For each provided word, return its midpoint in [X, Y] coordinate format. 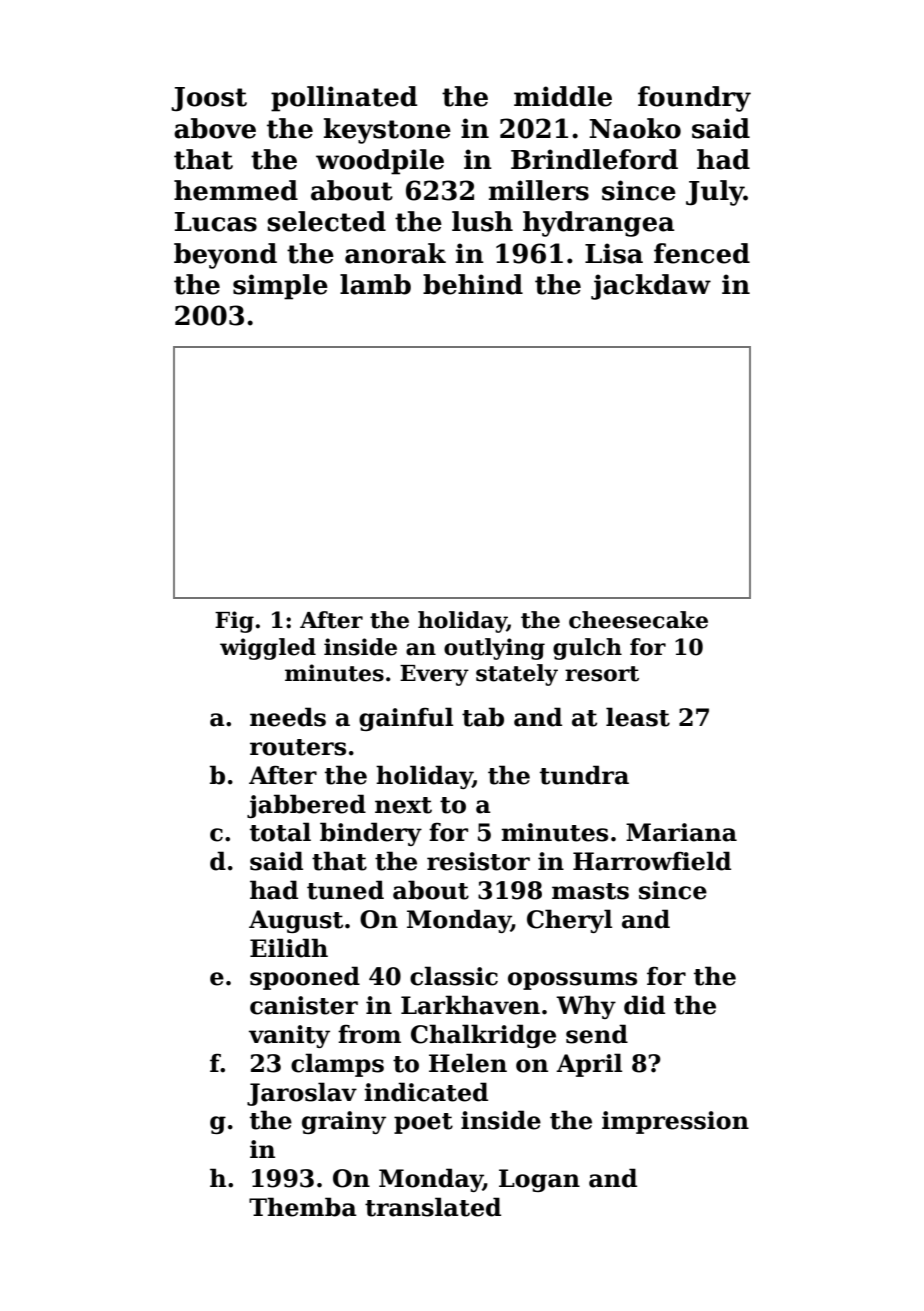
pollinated [344, 99]
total [280, 832]
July [715, 193]
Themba [303, 1207]
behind [473, 284]
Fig [234, 622]
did [644, 1005]
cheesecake [638, 620]
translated [433, 1207]
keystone [387, 131]
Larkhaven [470, 1005]
